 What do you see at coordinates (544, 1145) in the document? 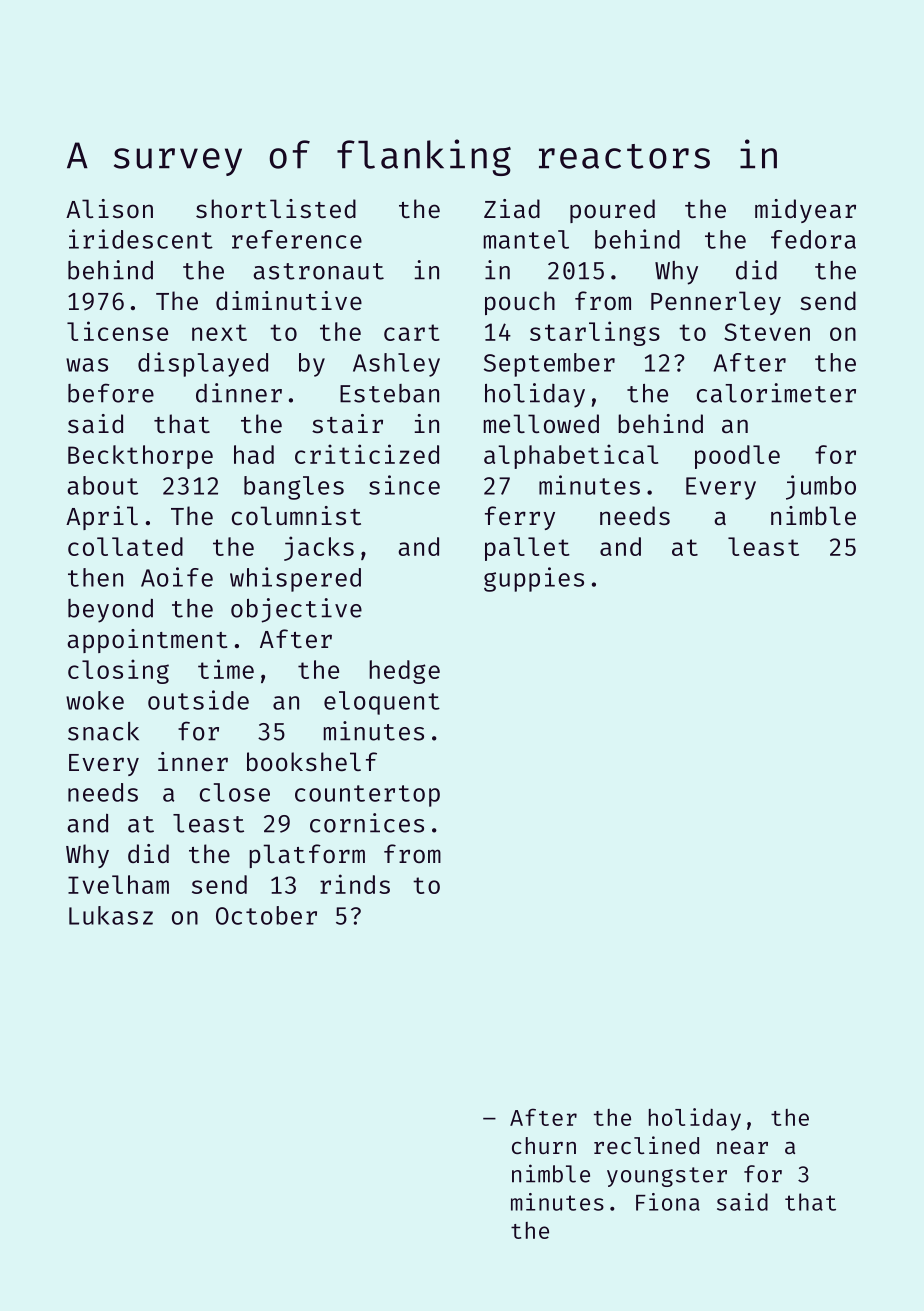
I see `churn` at bounding box center [544, 1145].
